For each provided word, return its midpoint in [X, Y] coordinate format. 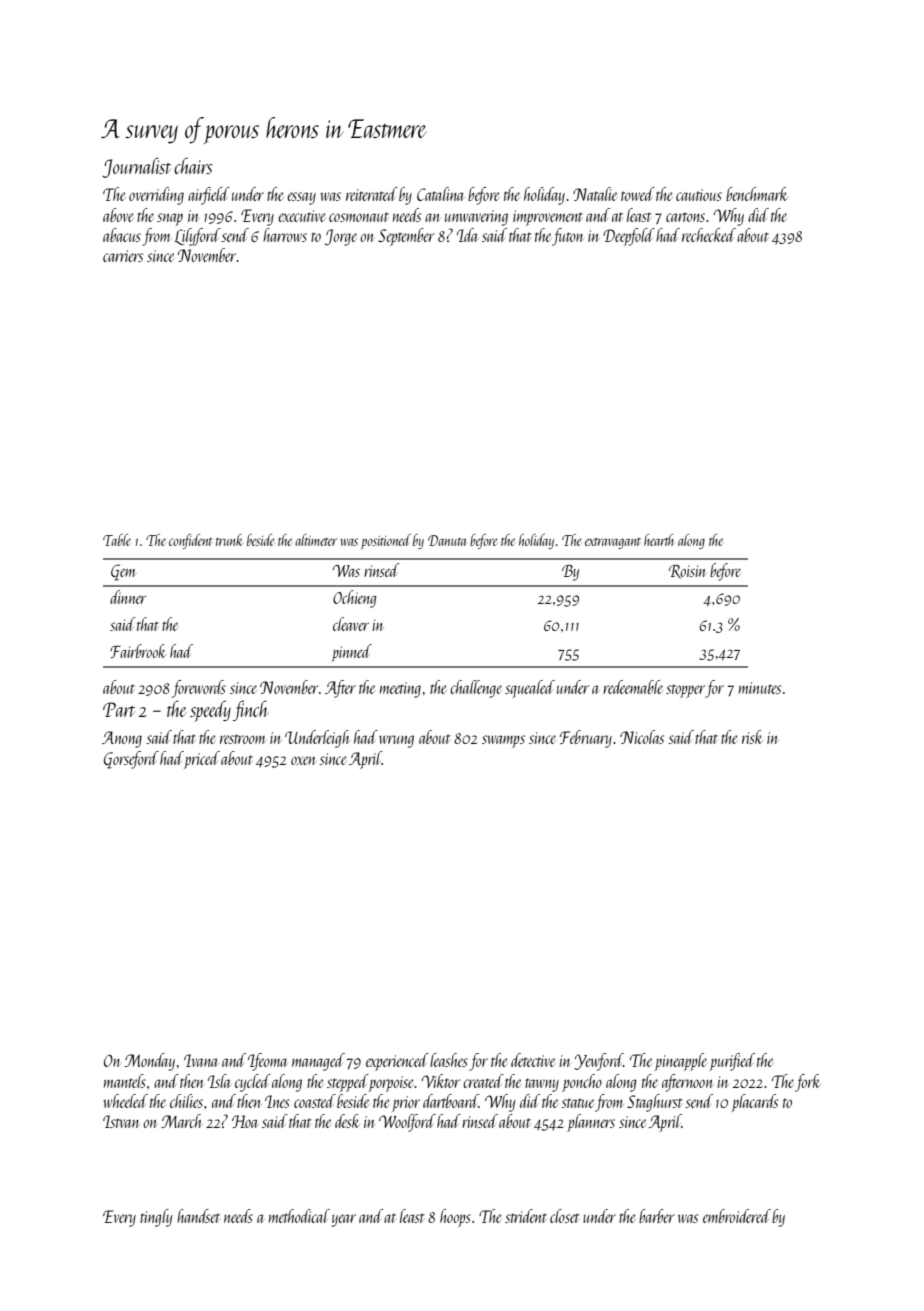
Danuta [447, 540]
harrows [285, 235]
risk [752, 737]
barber [657, 1216]
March [181, 1121]
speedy [210, 711]
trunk [229, 540]
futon [567, 237]
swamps [503, 741]
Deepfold [629, 237]
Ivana [201, 1060]
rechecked [709, 235]
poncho [582, 1083]
